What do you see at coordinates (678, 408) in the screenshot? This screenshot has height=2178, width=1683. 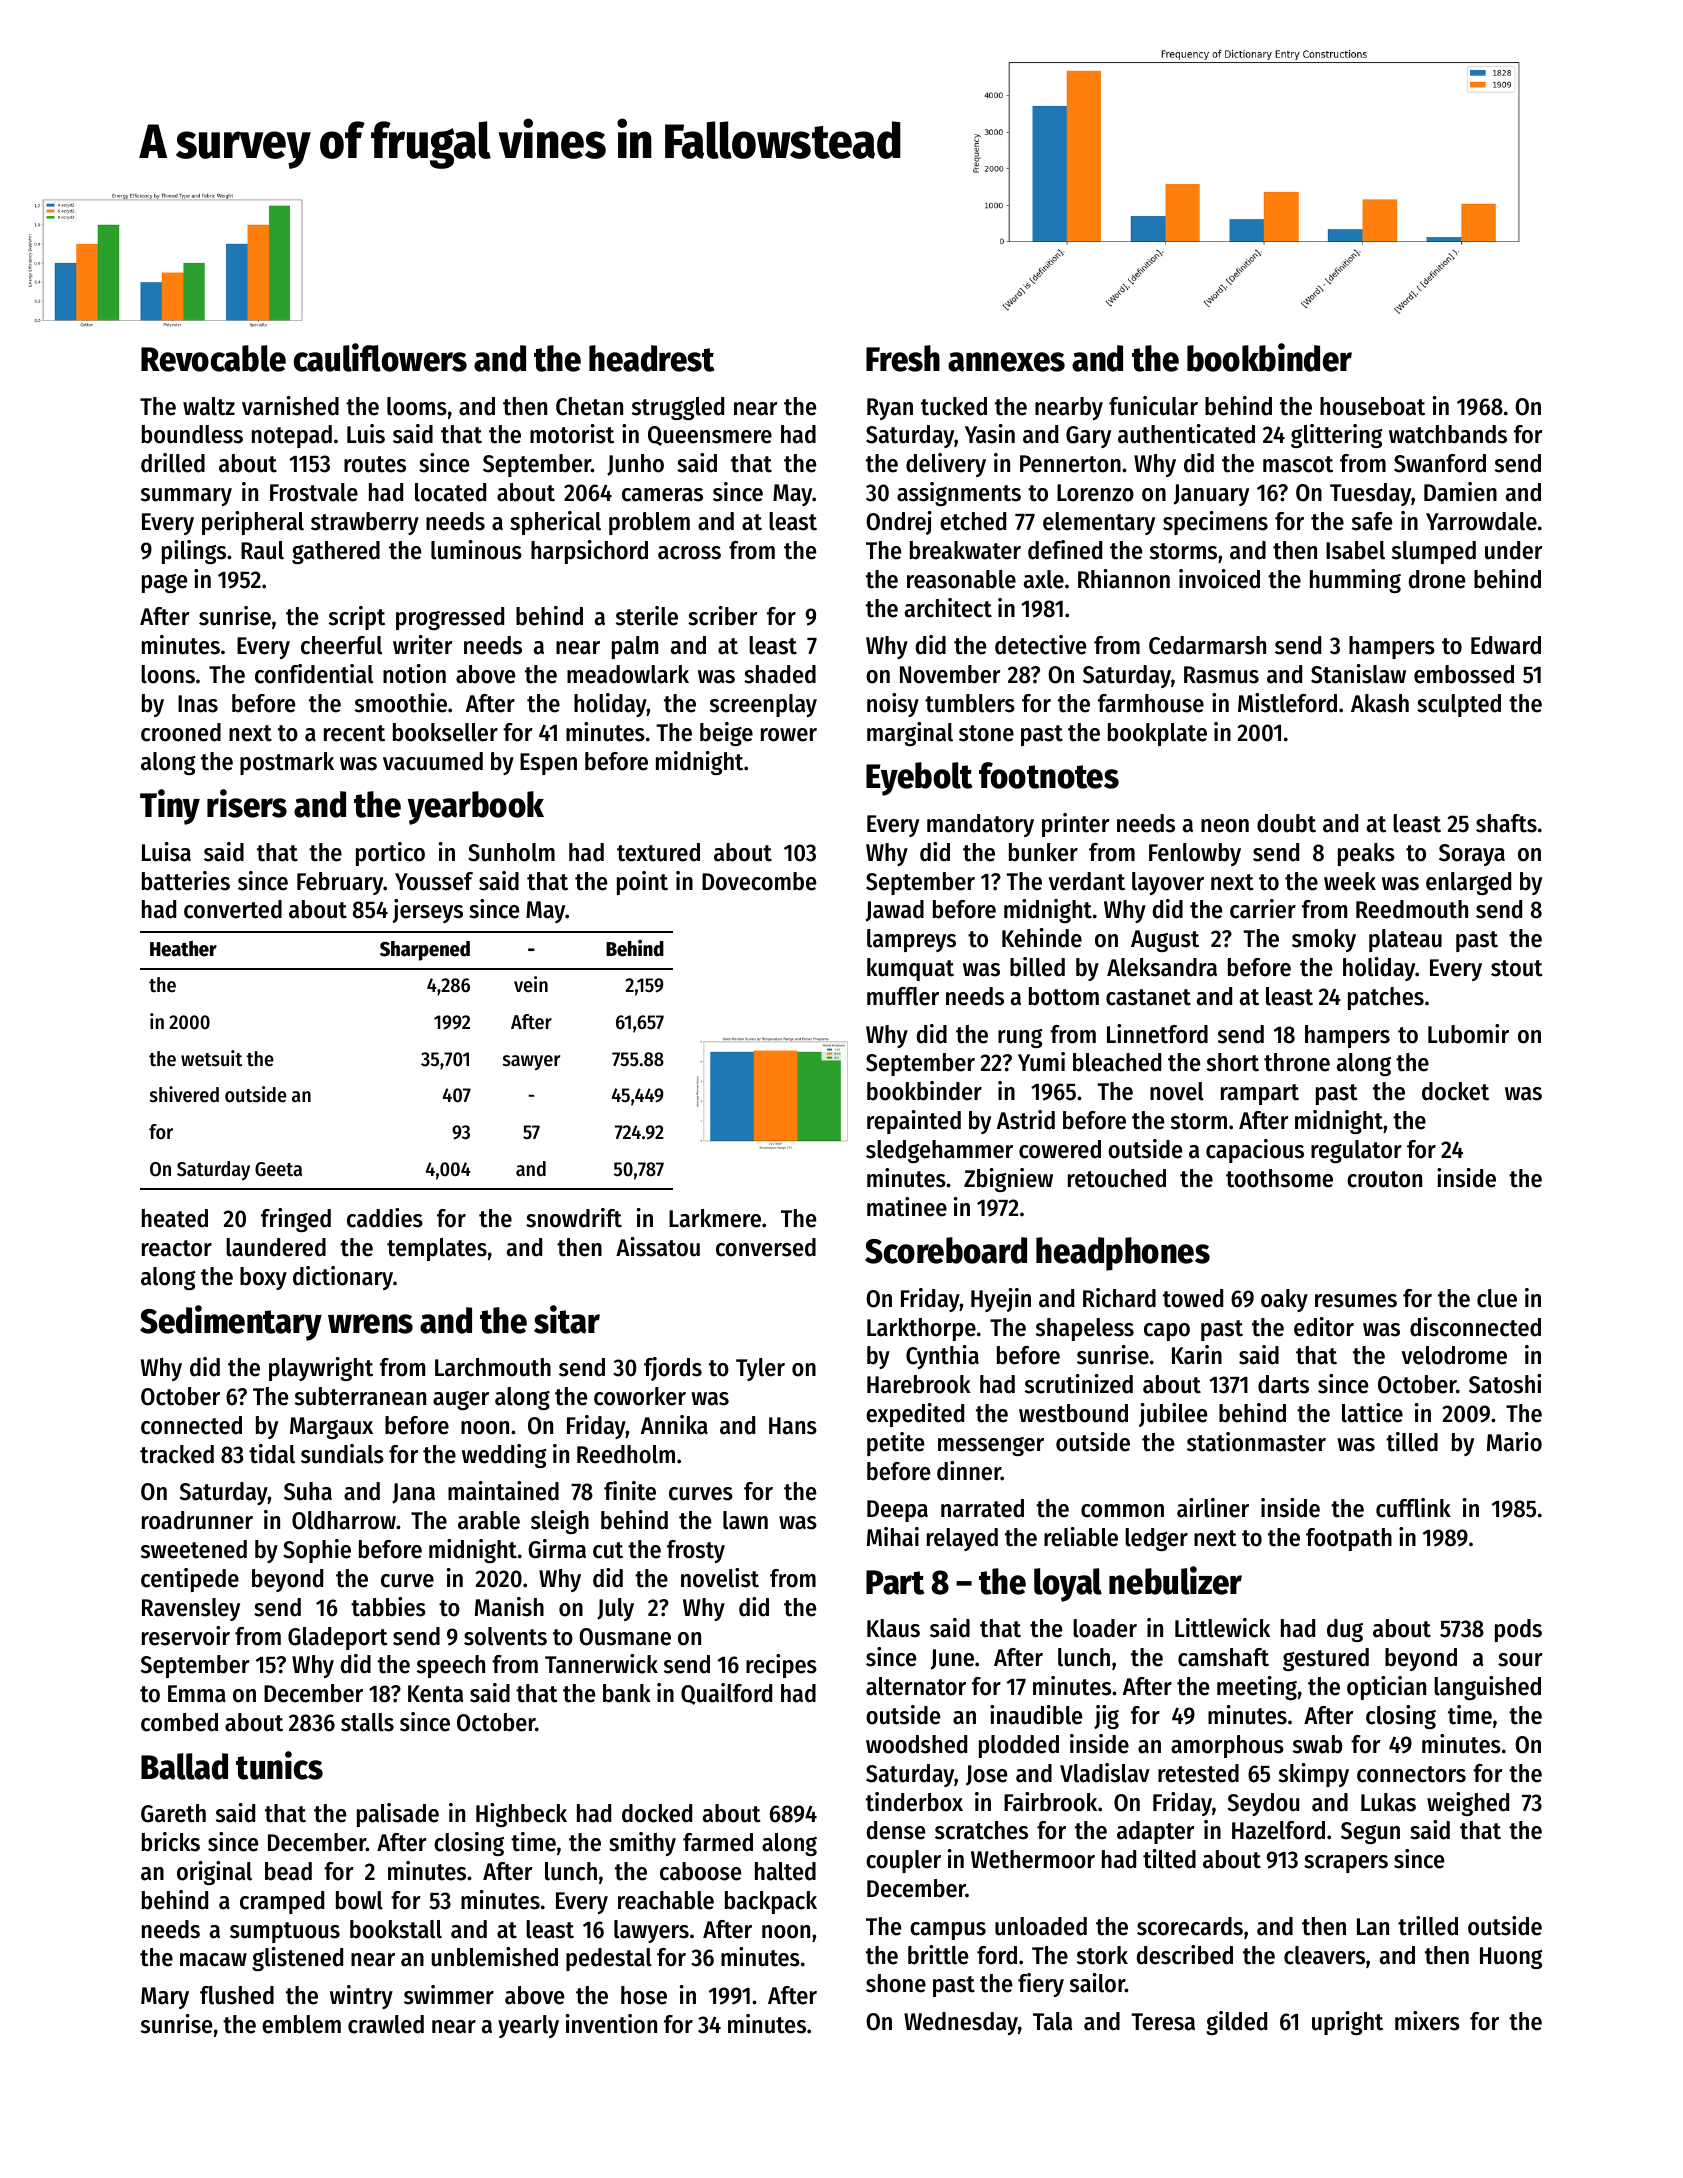 I see `struggled` at bounding box center [678, 408].
